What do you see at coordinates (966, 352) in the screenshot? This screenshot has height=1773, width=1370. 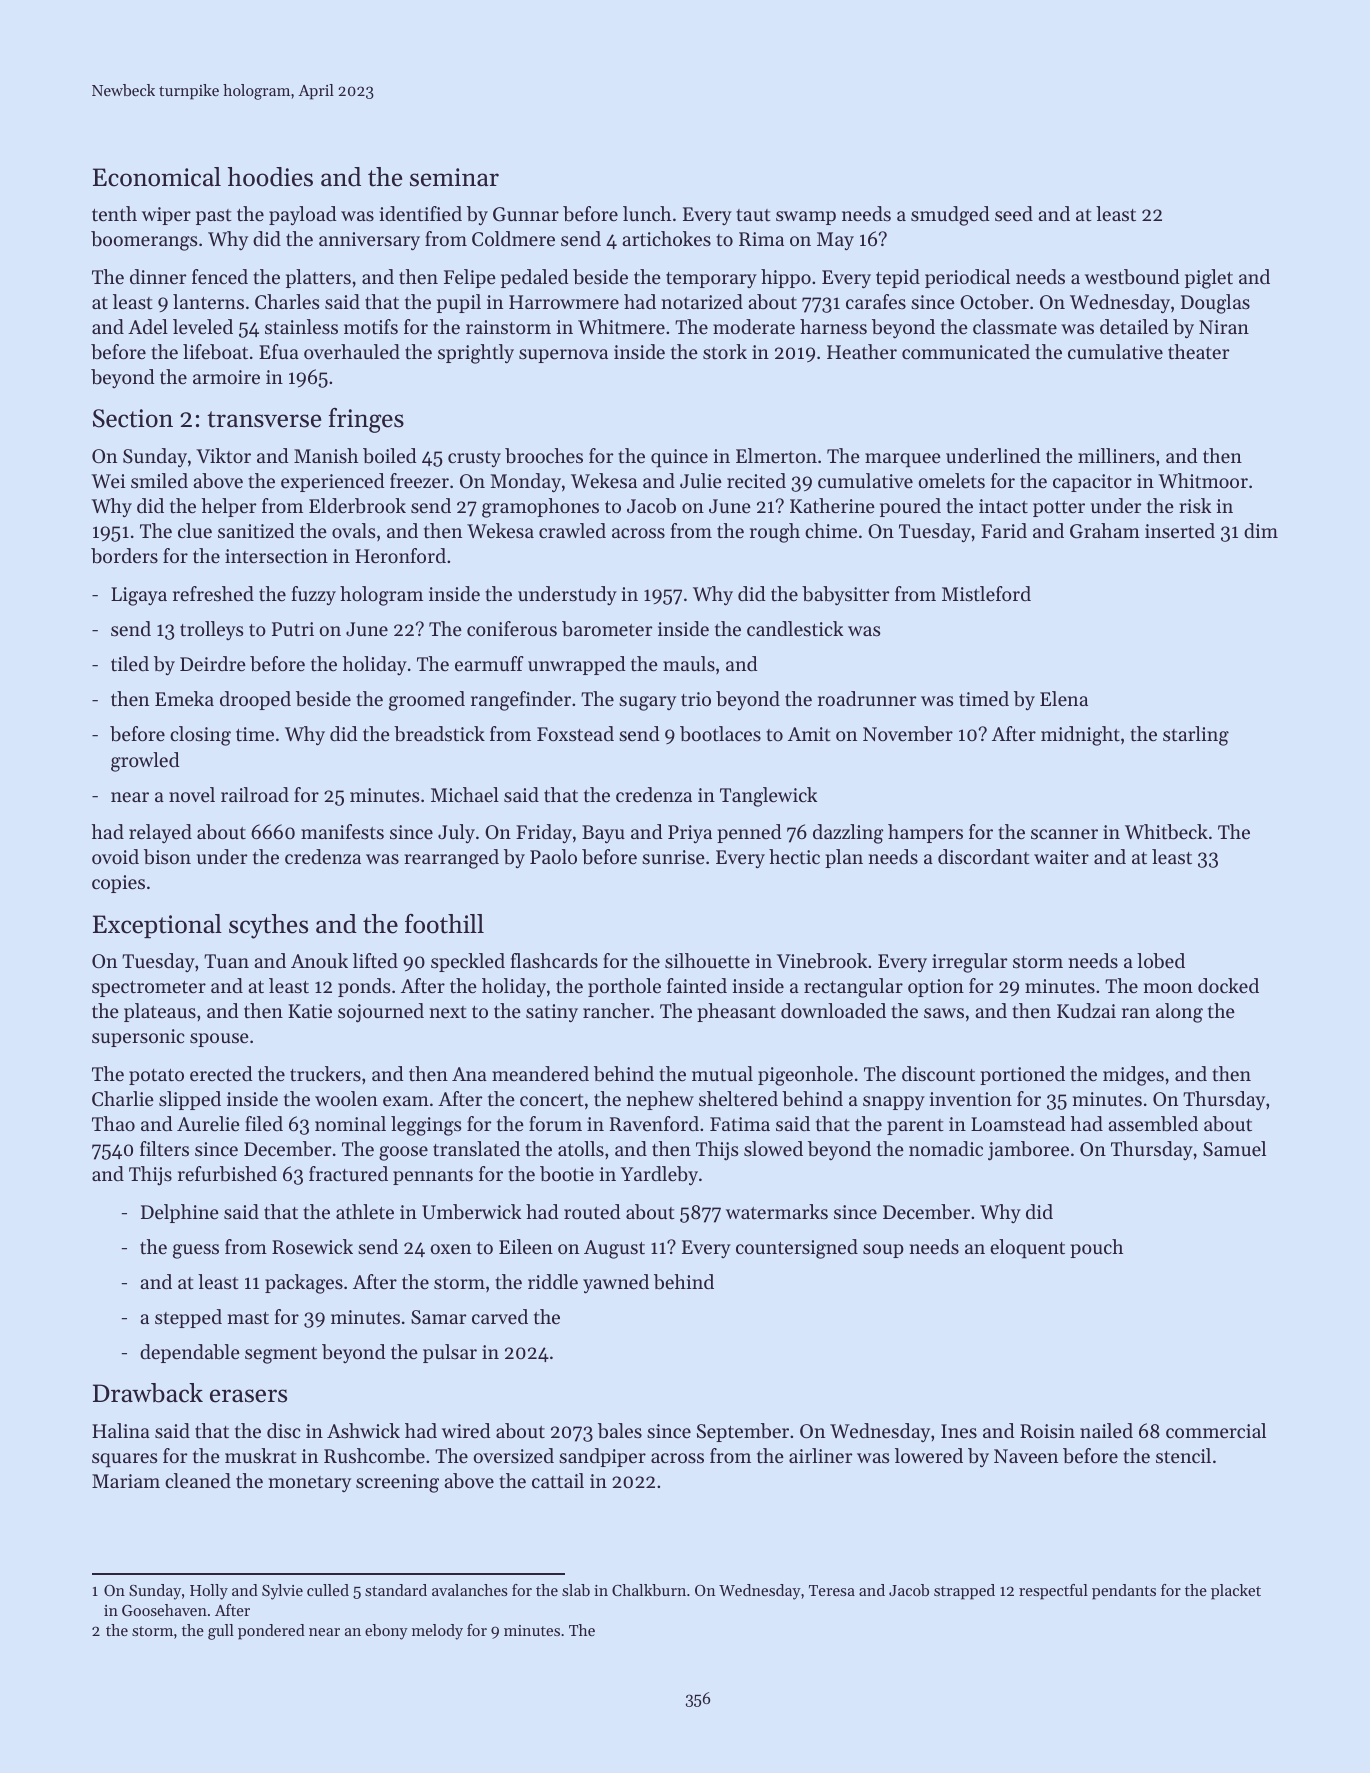 I see `communicated` at bounding box center [966, 352].
